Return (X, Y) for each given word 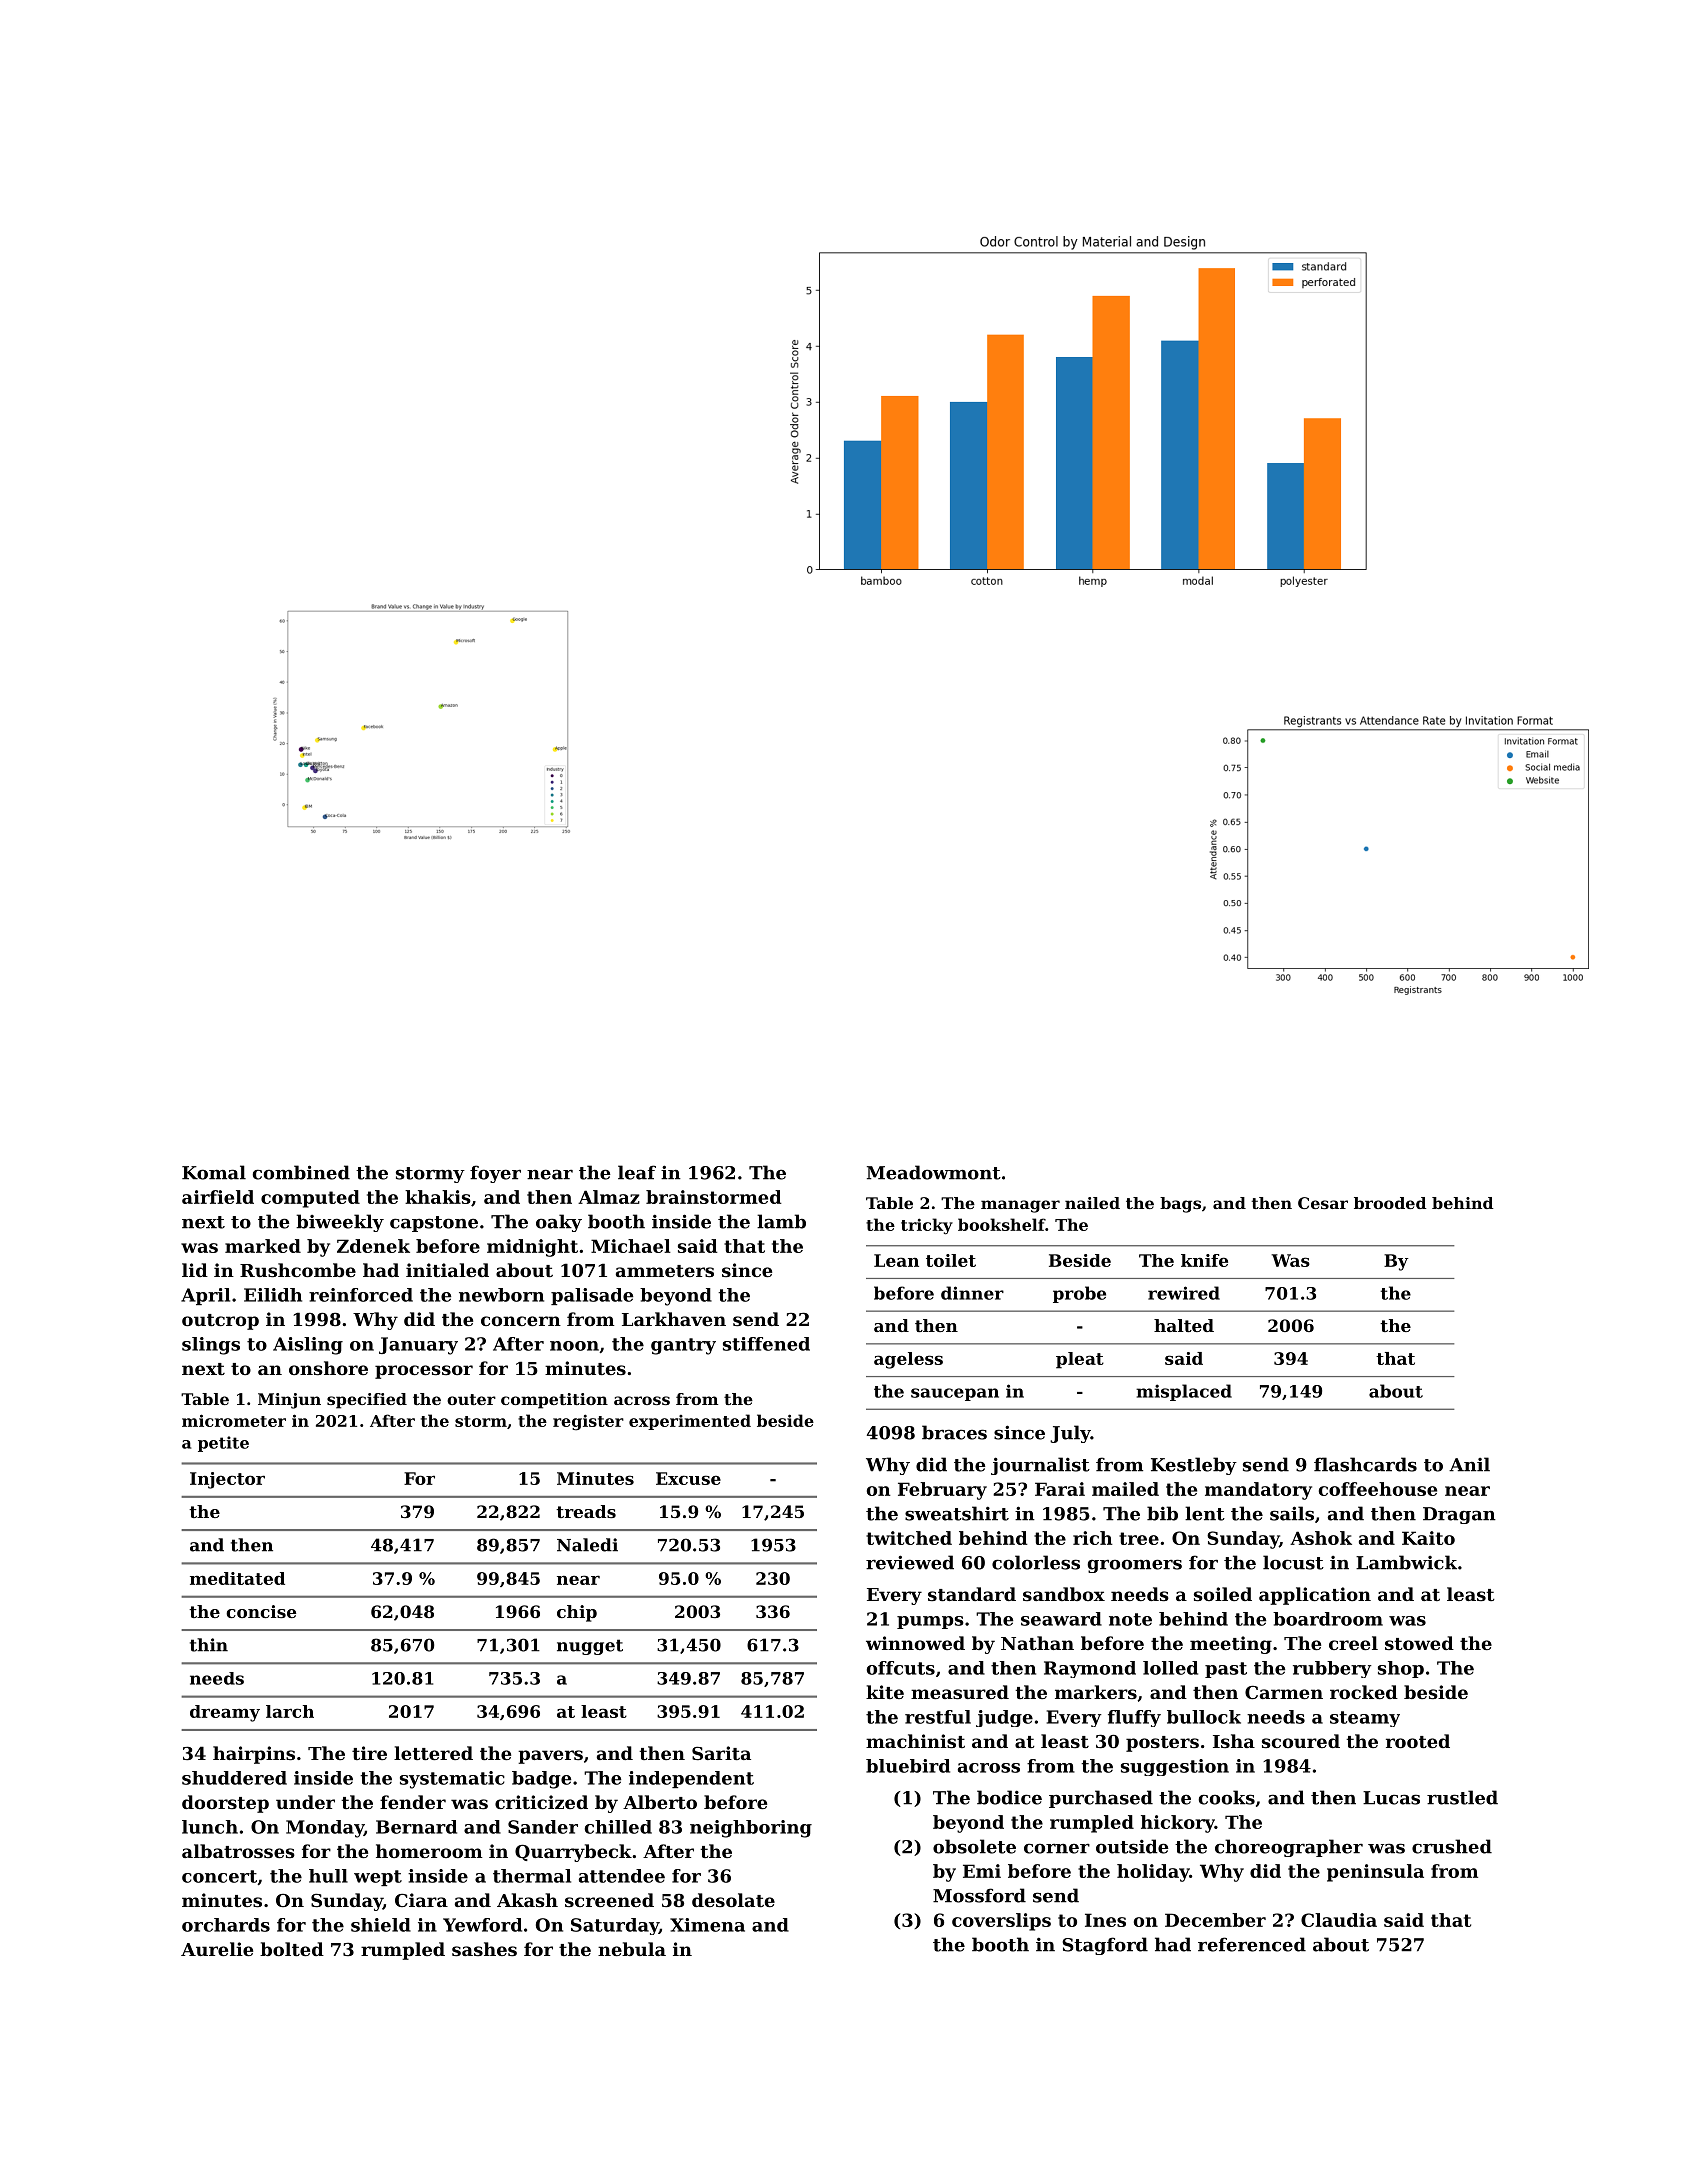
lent (1205, 1513)
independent (691, 1779)
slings (211, 1346)
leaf (637, 1172)
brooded (1390, 1203)
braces (954, 1432)
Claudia (1339, 1920)
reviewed (910, 1562)
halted (1184, 1325)
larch (290, 1711)
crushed (1452, 1846)
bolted (292, 1949)
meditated (237, 1578)
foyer (495, 1174)
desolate (733, 1900)
